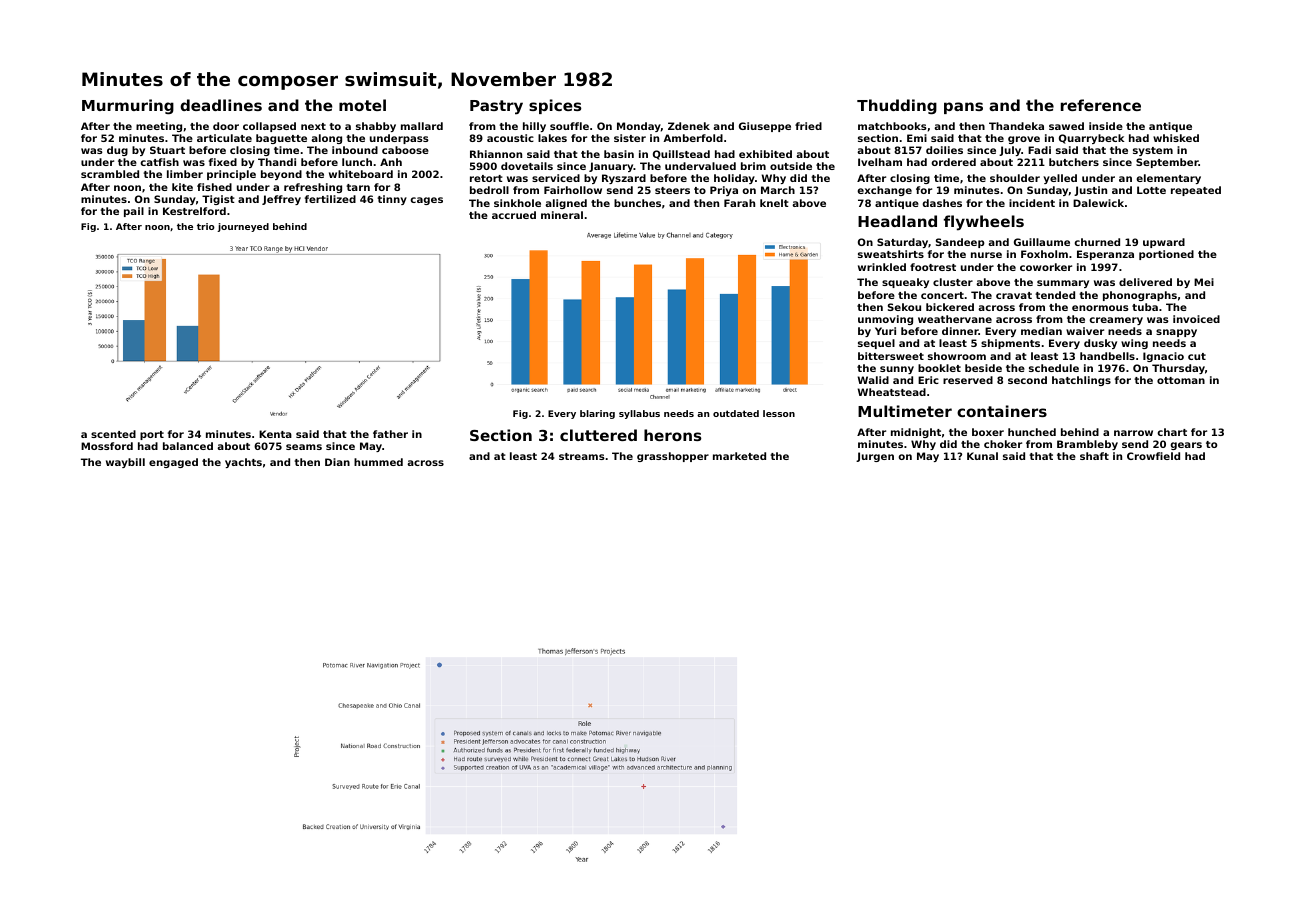 This image has width=1308, height=924. Describe the element at coordinates (1081, 381) in the image. I see `hatchlings` at that location.
